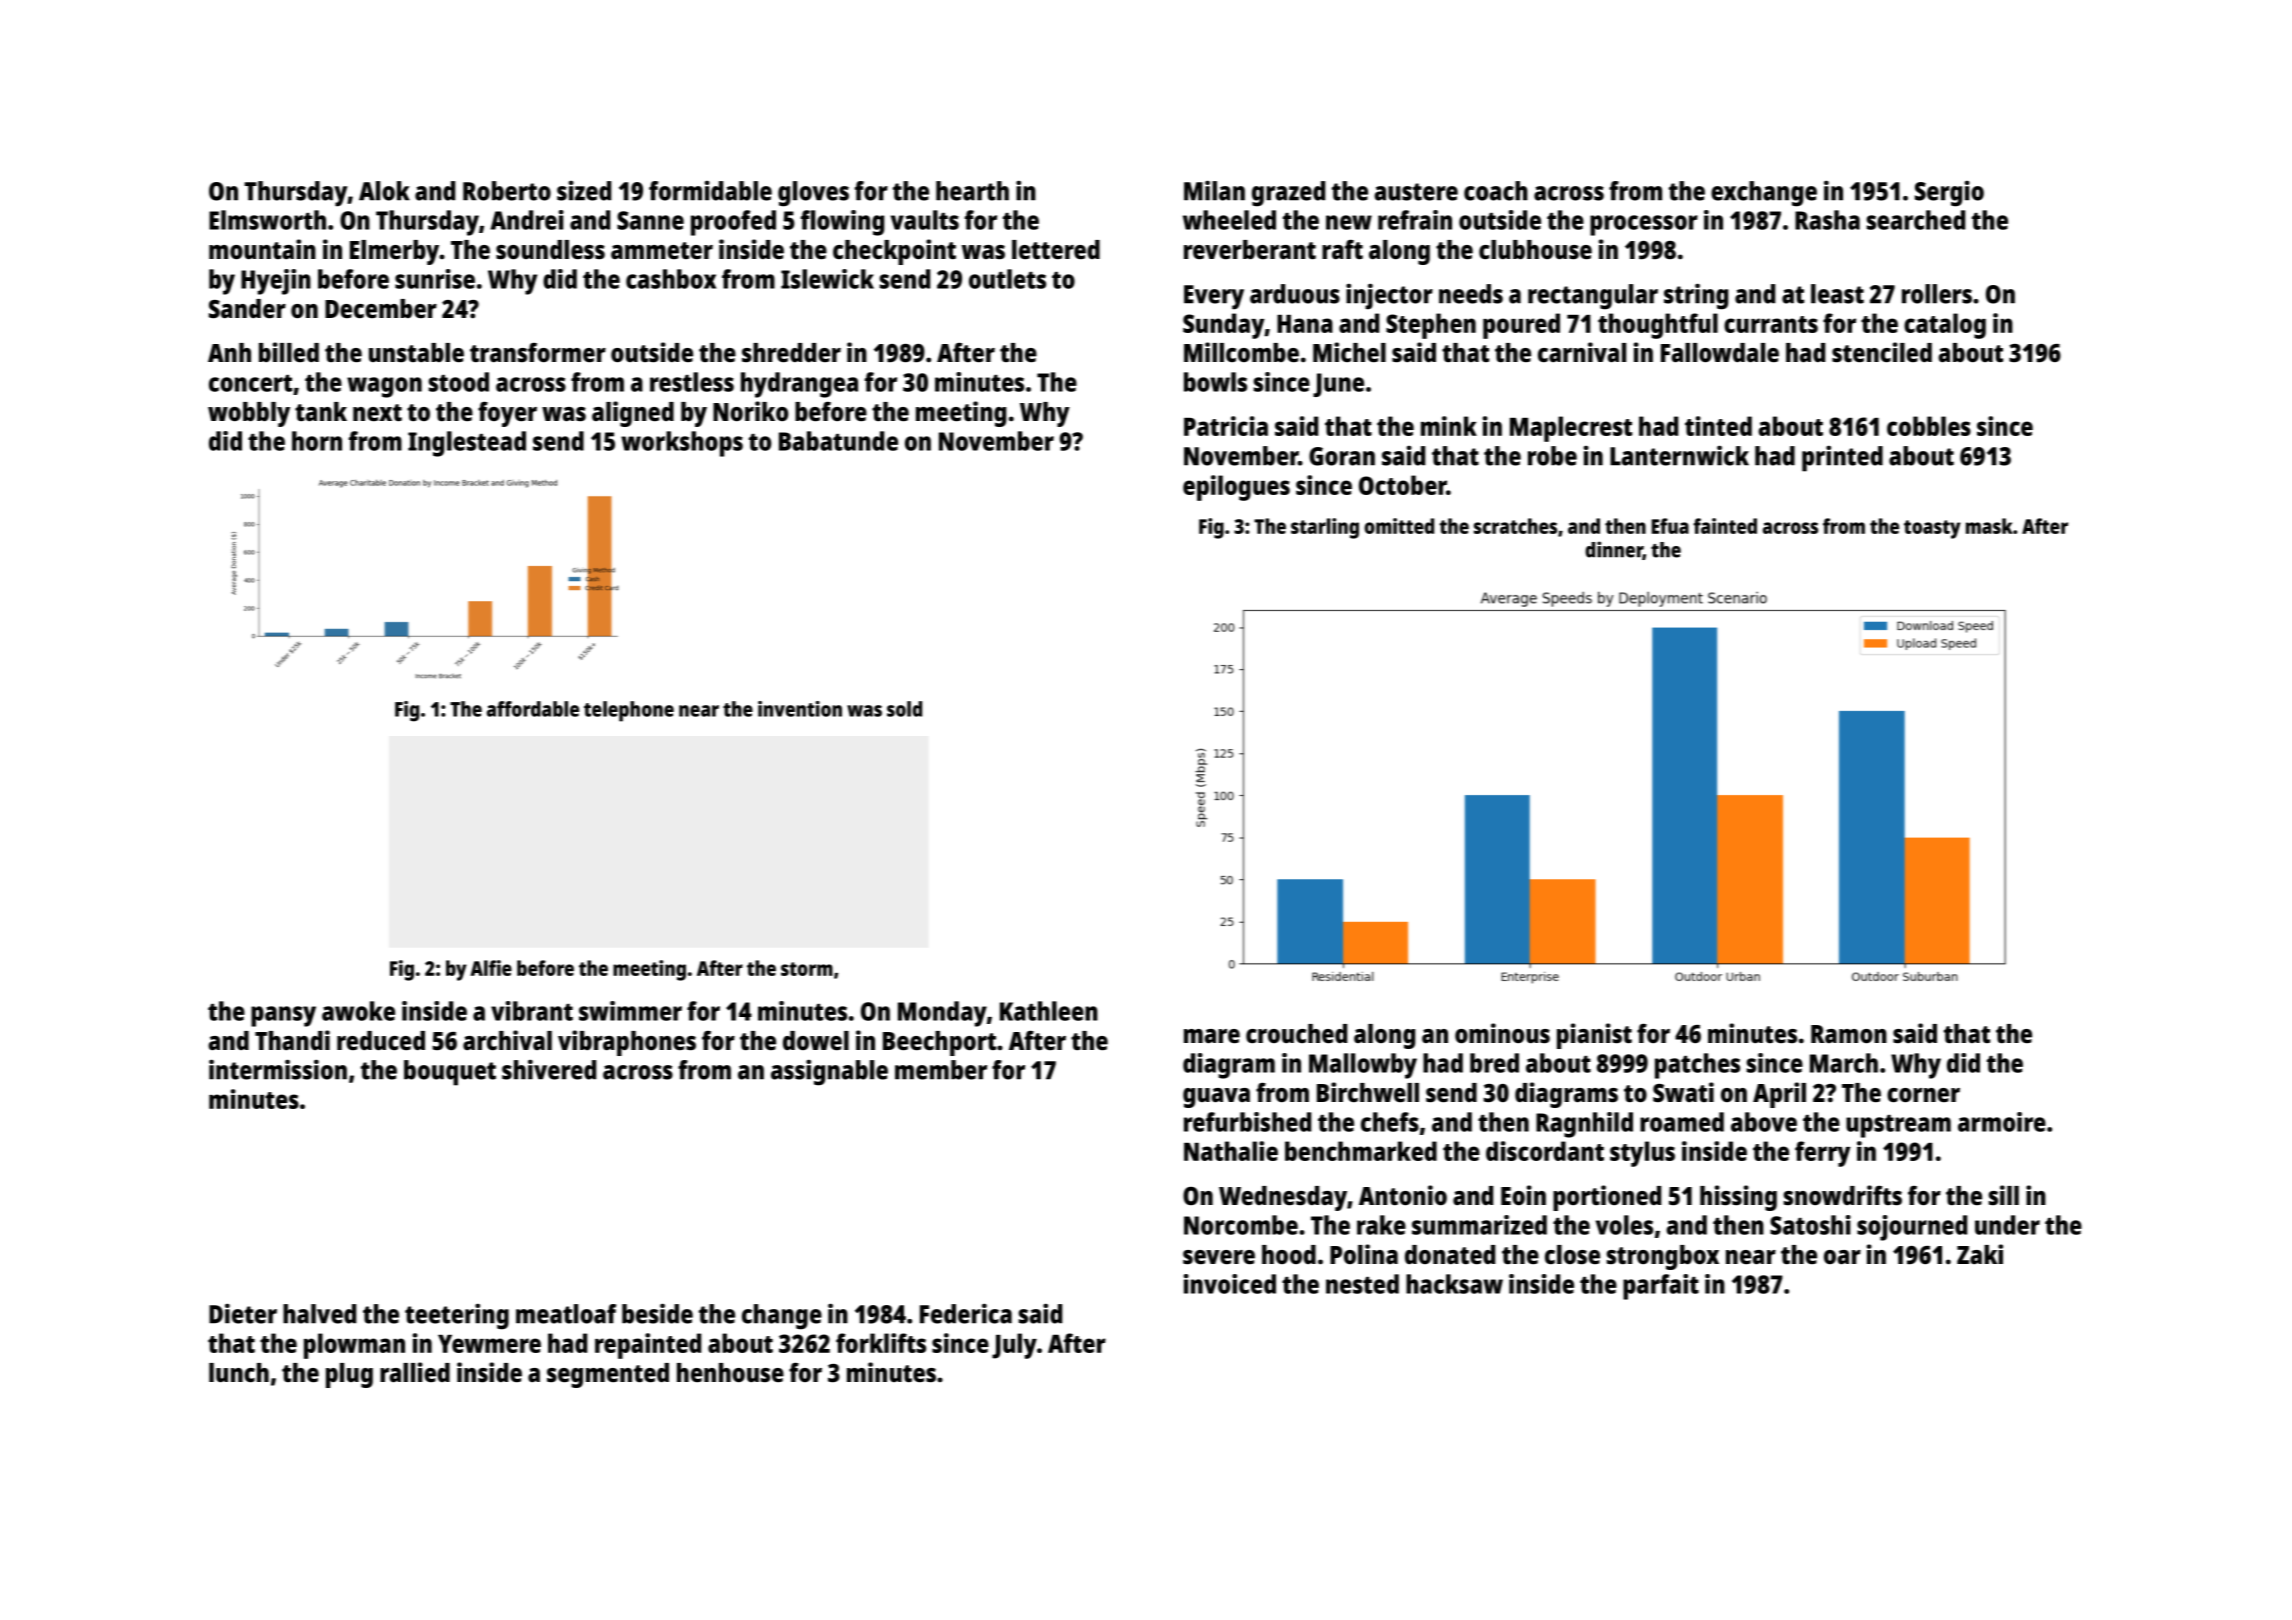  Describe the element at coordinates (1236, 488) in the screenshot. I see `epilogues` at that location.
